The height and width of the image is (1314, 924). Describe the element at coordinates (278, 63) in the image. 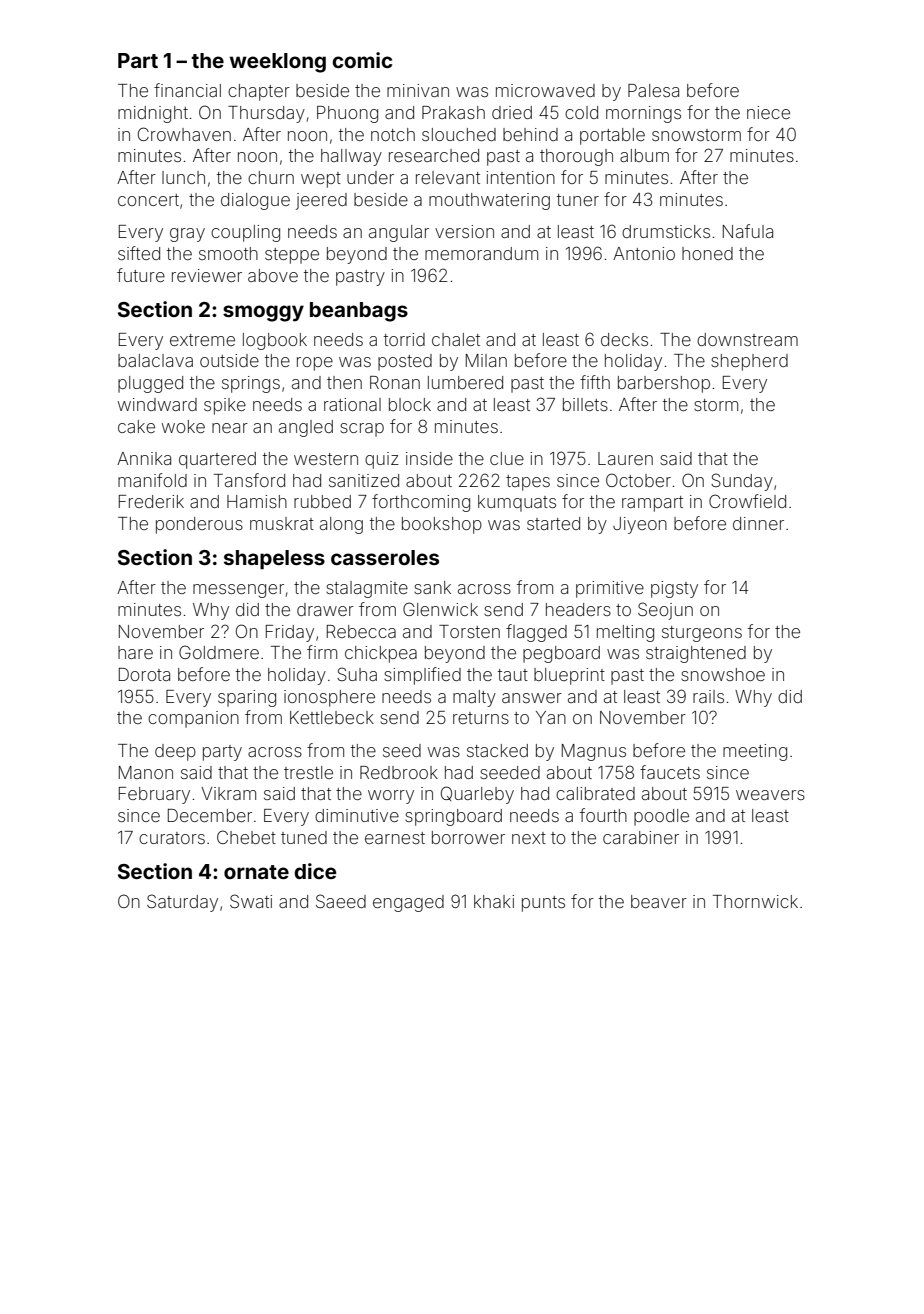

I see `weeklong` at that location.
